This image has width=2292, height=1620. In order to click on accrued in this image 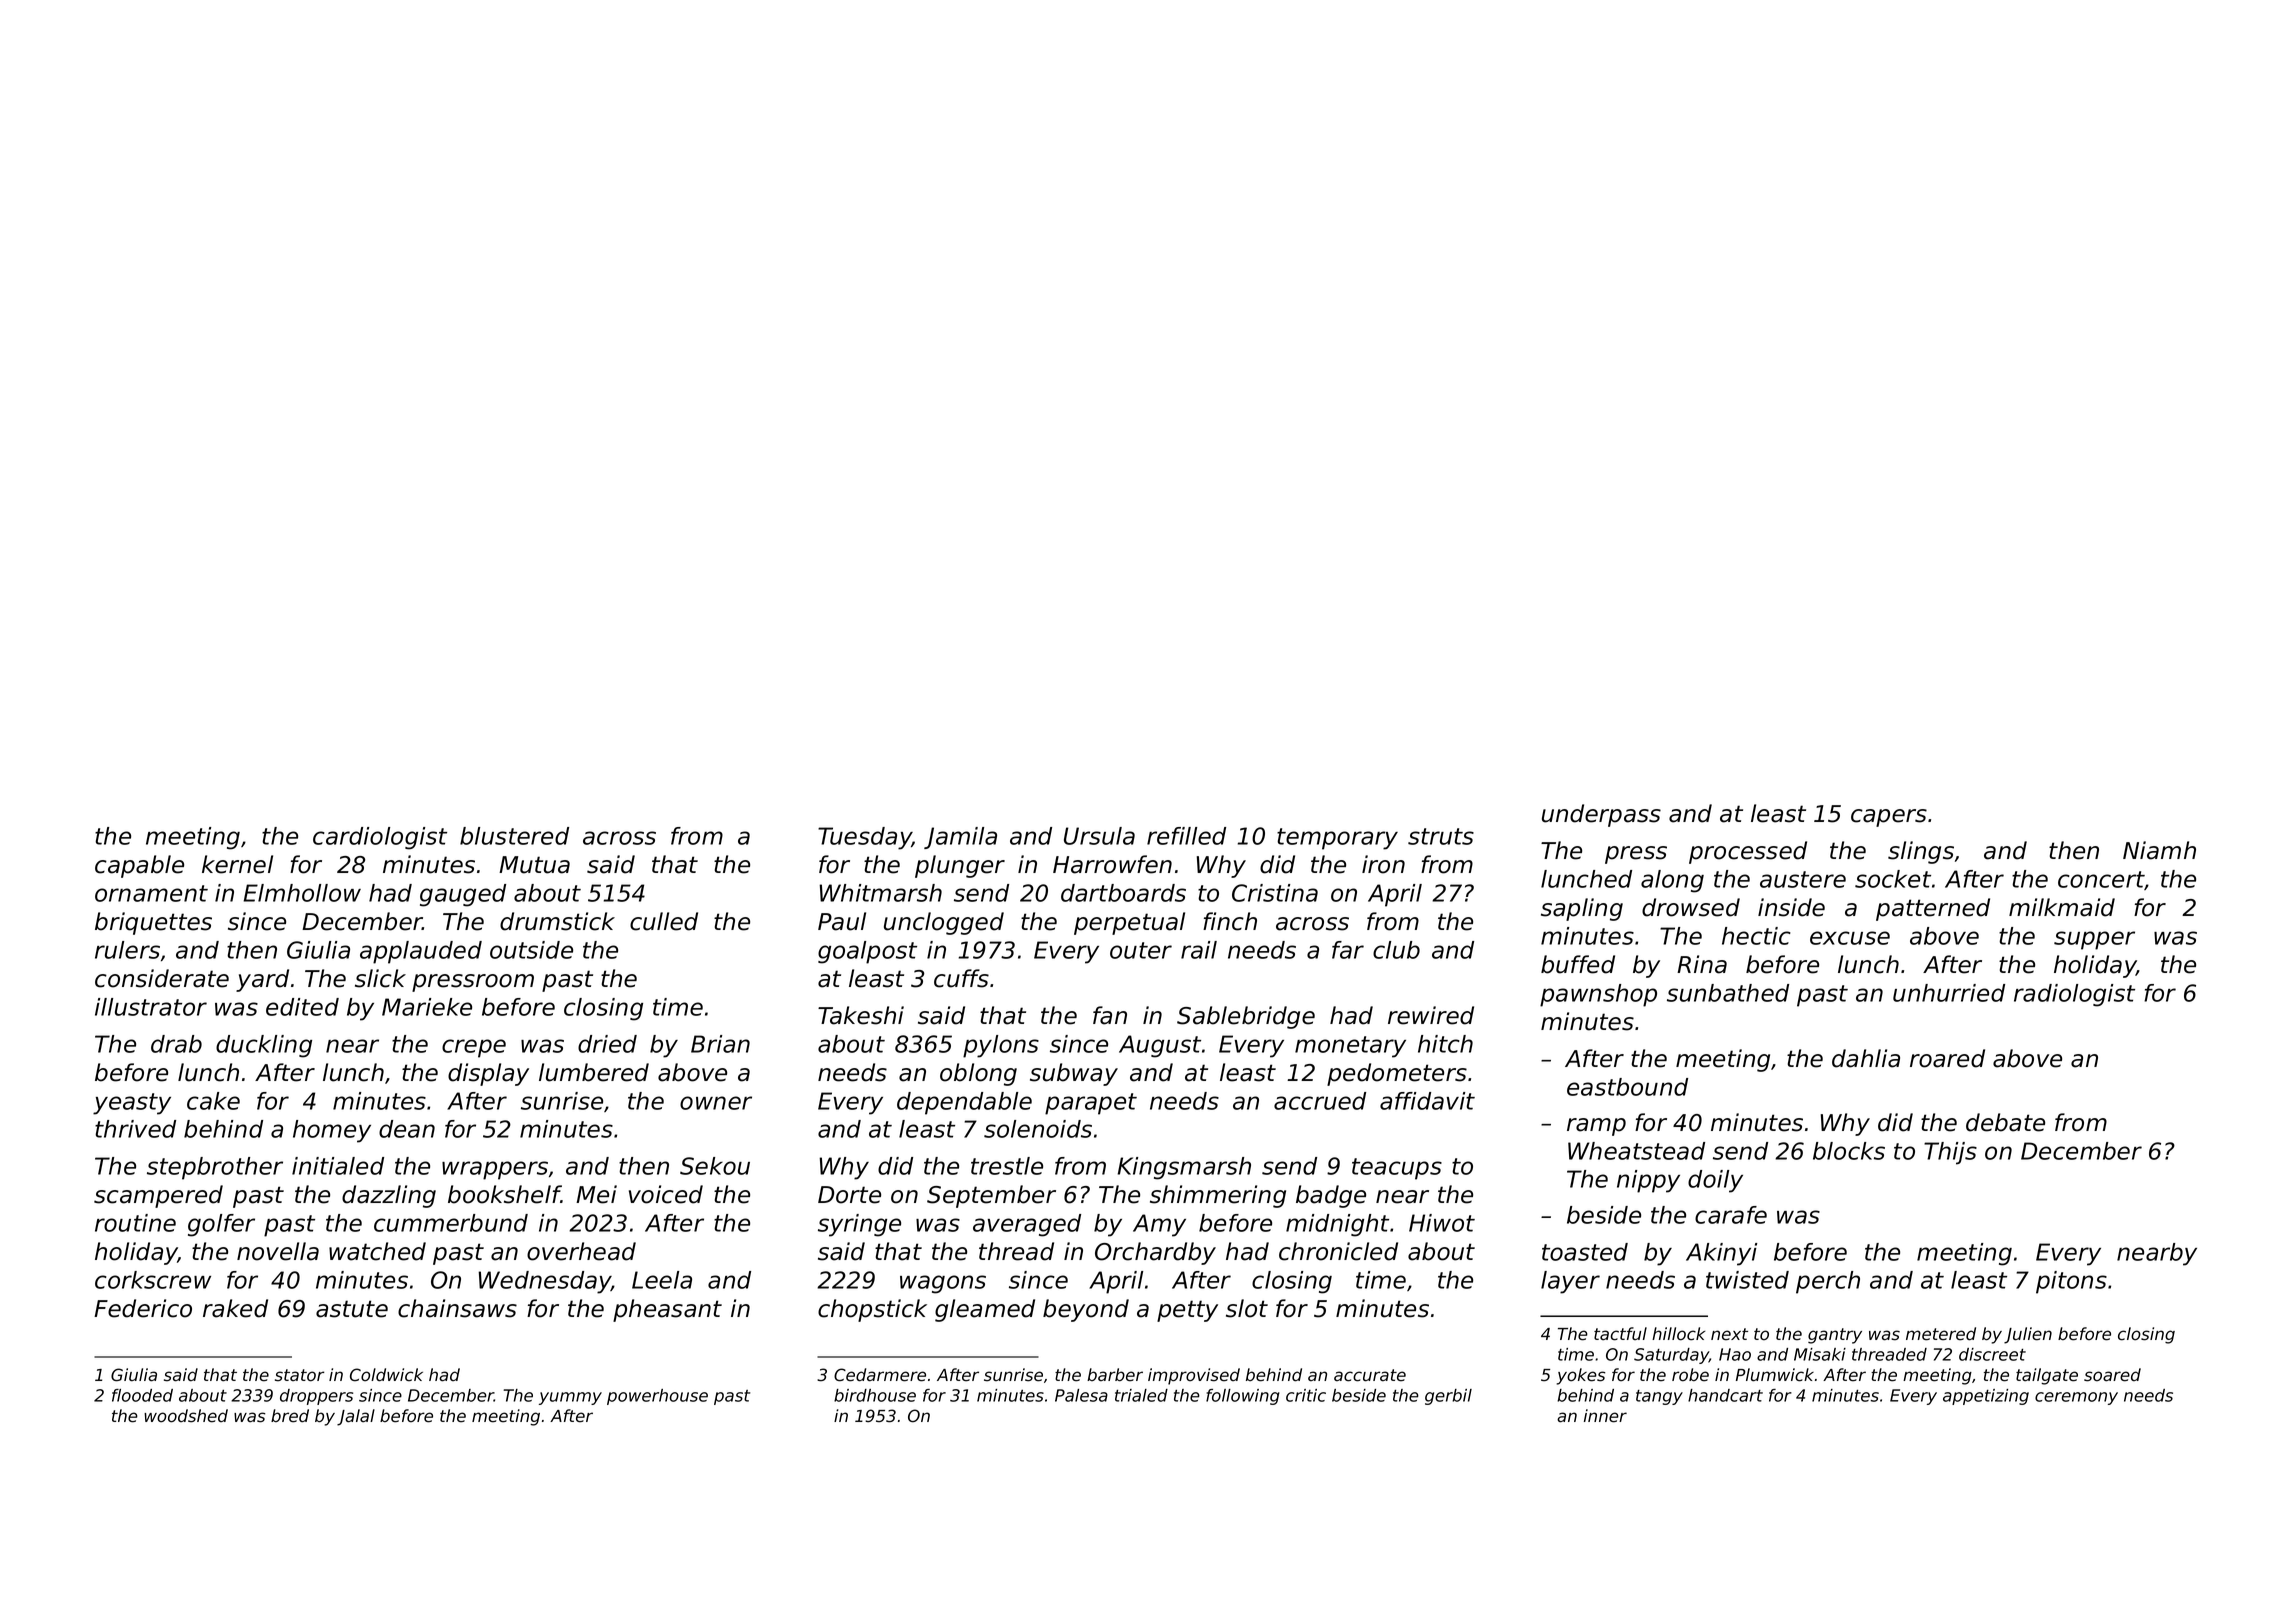, I will do `click(1320, 1101)`.
